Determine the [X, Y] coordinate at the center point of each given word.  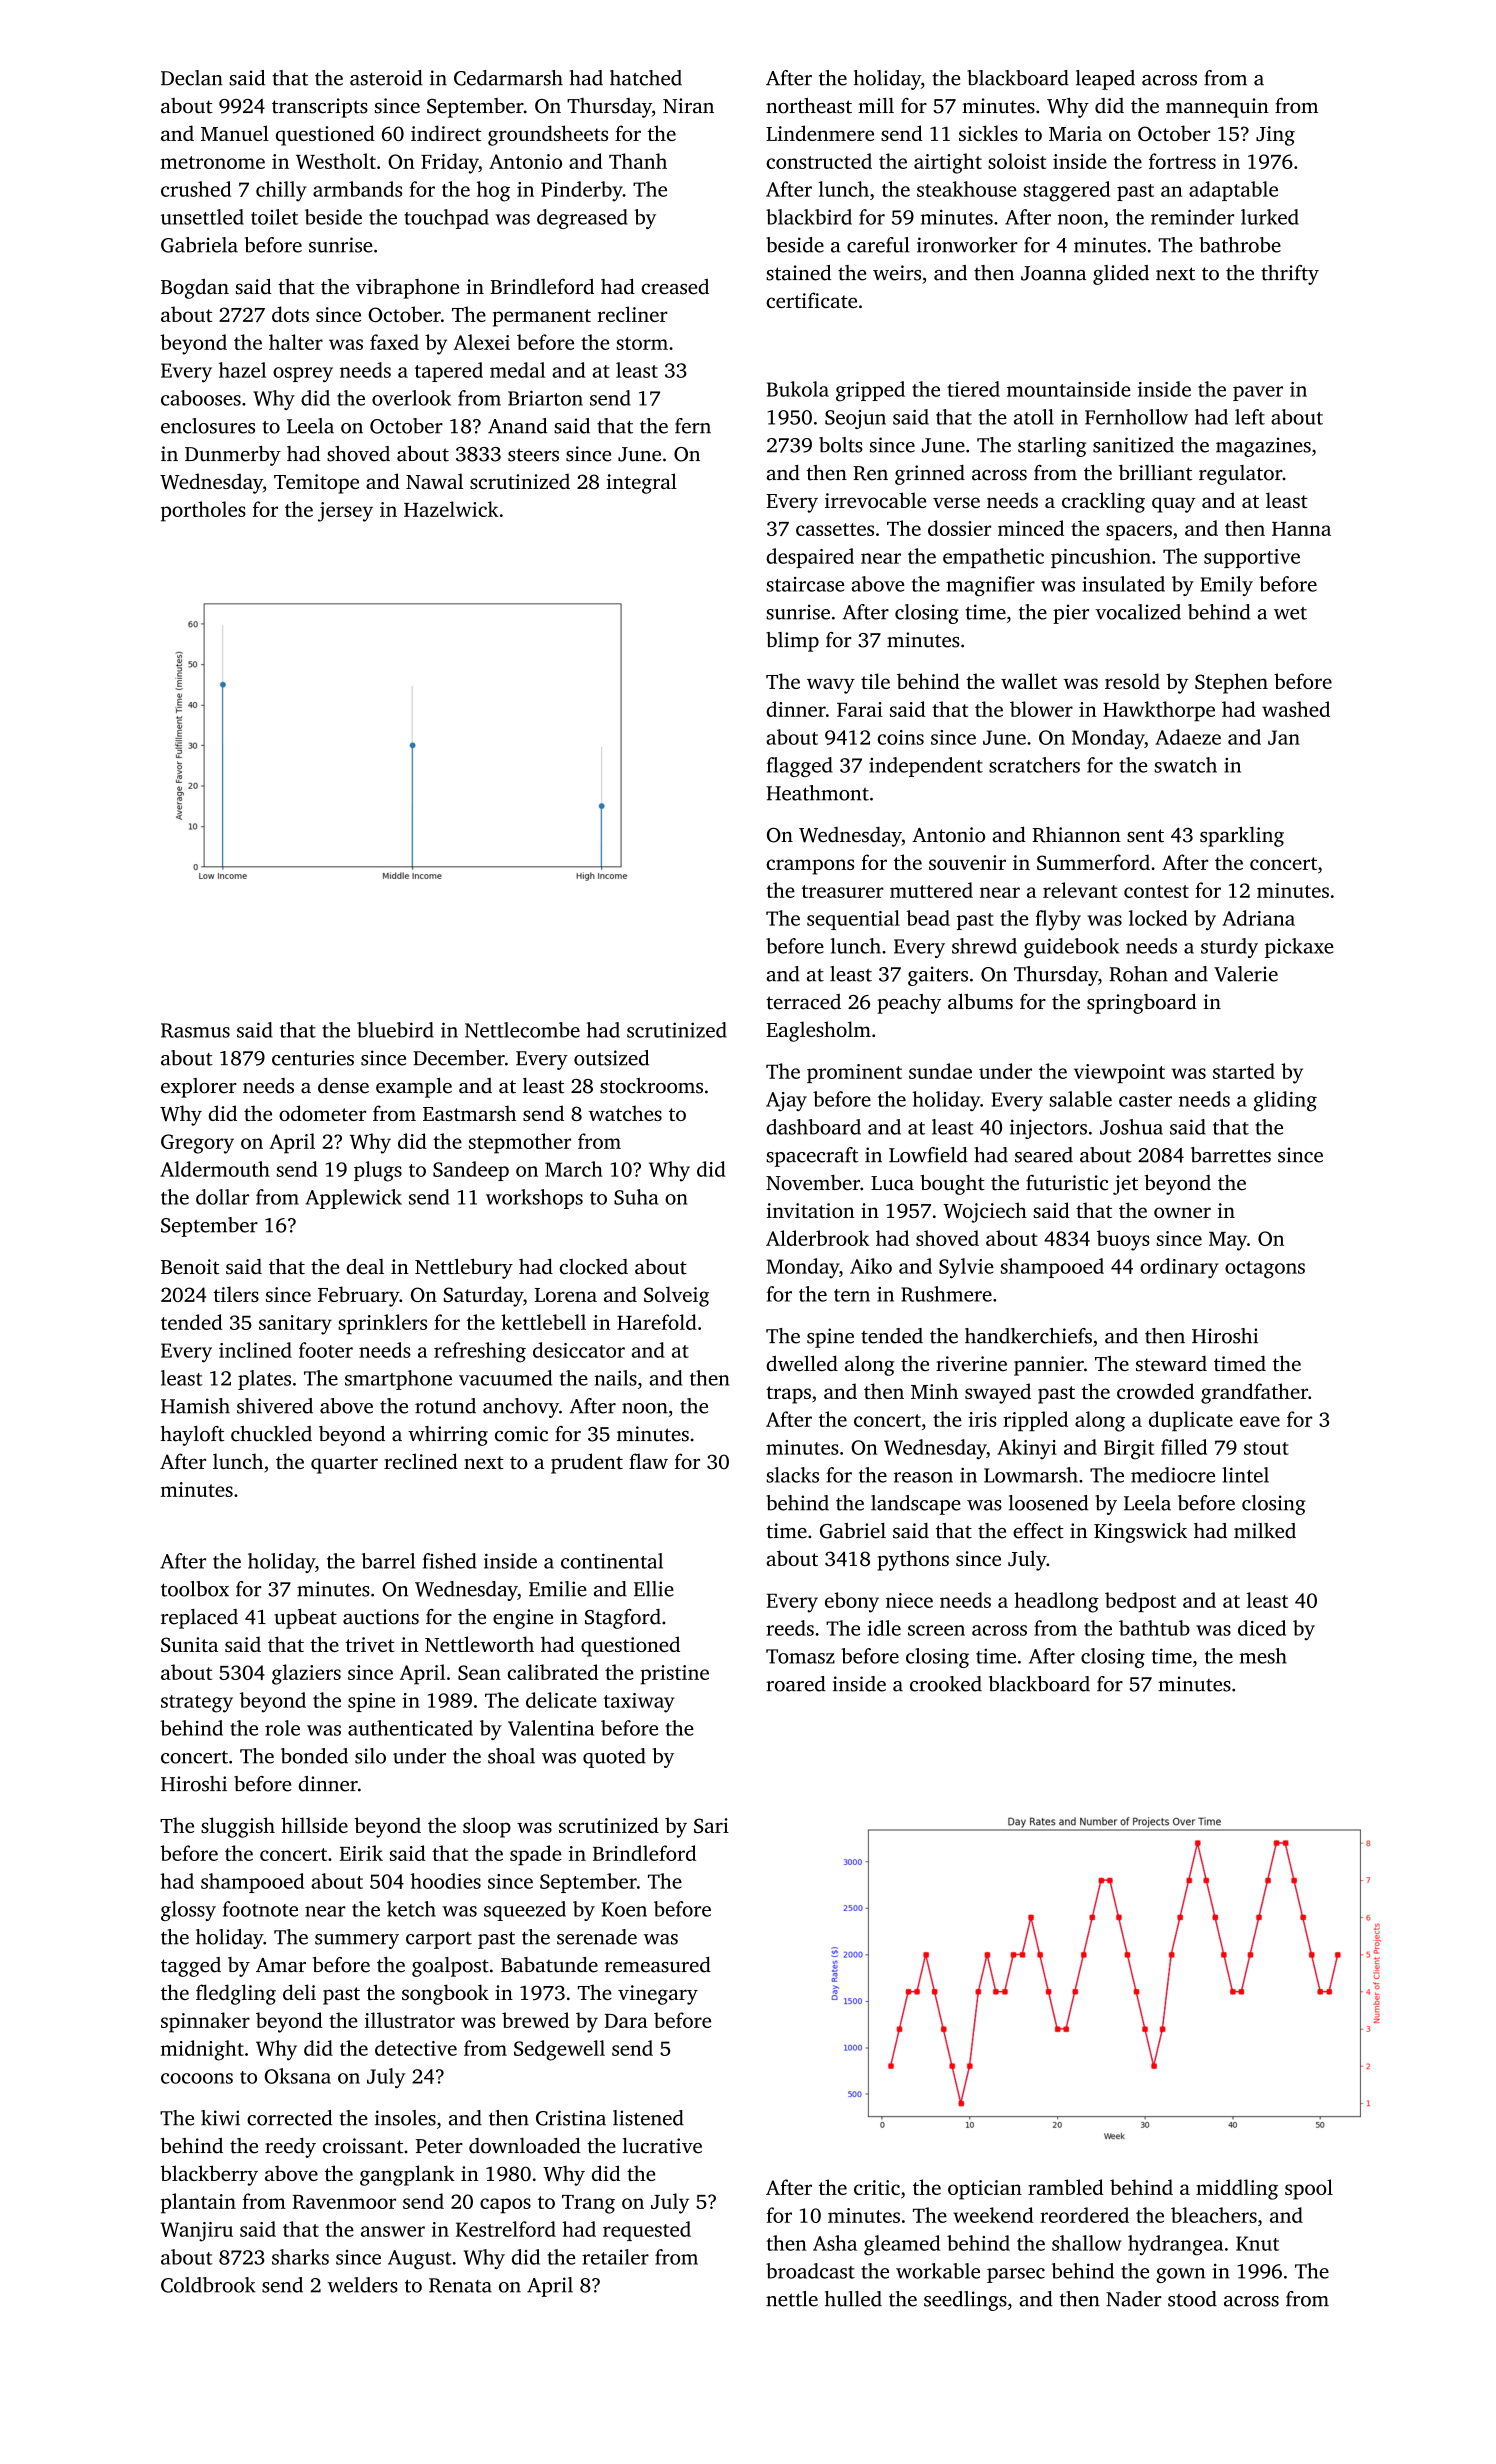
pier [1071, 614]
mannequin [1217, 108]
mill [876, 105]
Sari [711, 1825]
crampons [810, 867]
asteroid [386, 78]
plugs [378, 1171]
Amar [281, 1965]
